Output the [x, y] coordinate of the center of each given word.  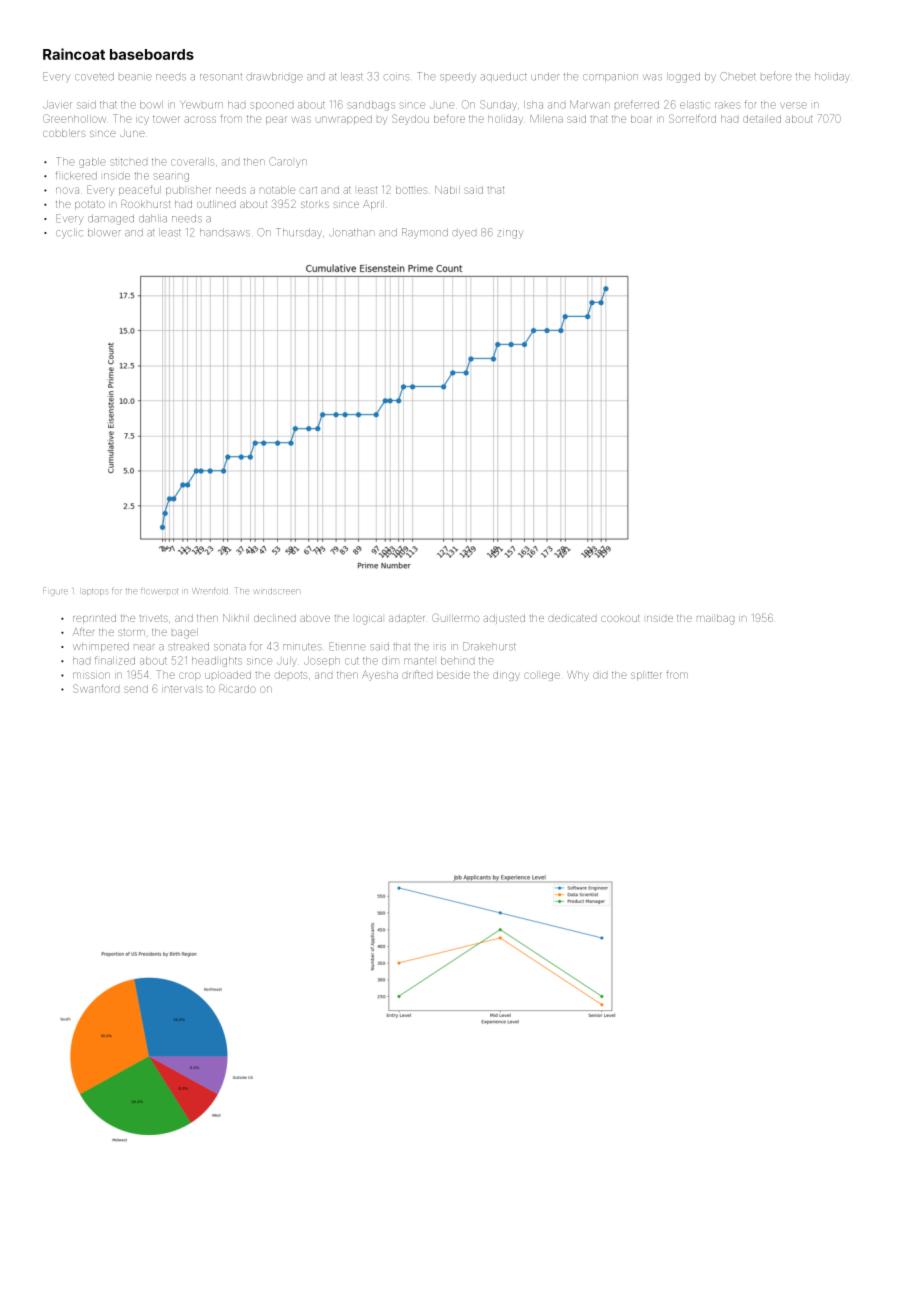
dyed [464, 233]
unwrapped [344, 120]
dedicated [572, 618]
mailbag [715, 619]
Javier [57, 105]
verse [793, 105]
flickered [76, 176]
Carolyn [288, 161]
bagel [185, 633]
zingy [510, 234]
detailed [762, 119]
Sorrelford [692, 118]
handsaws [225, 233]
